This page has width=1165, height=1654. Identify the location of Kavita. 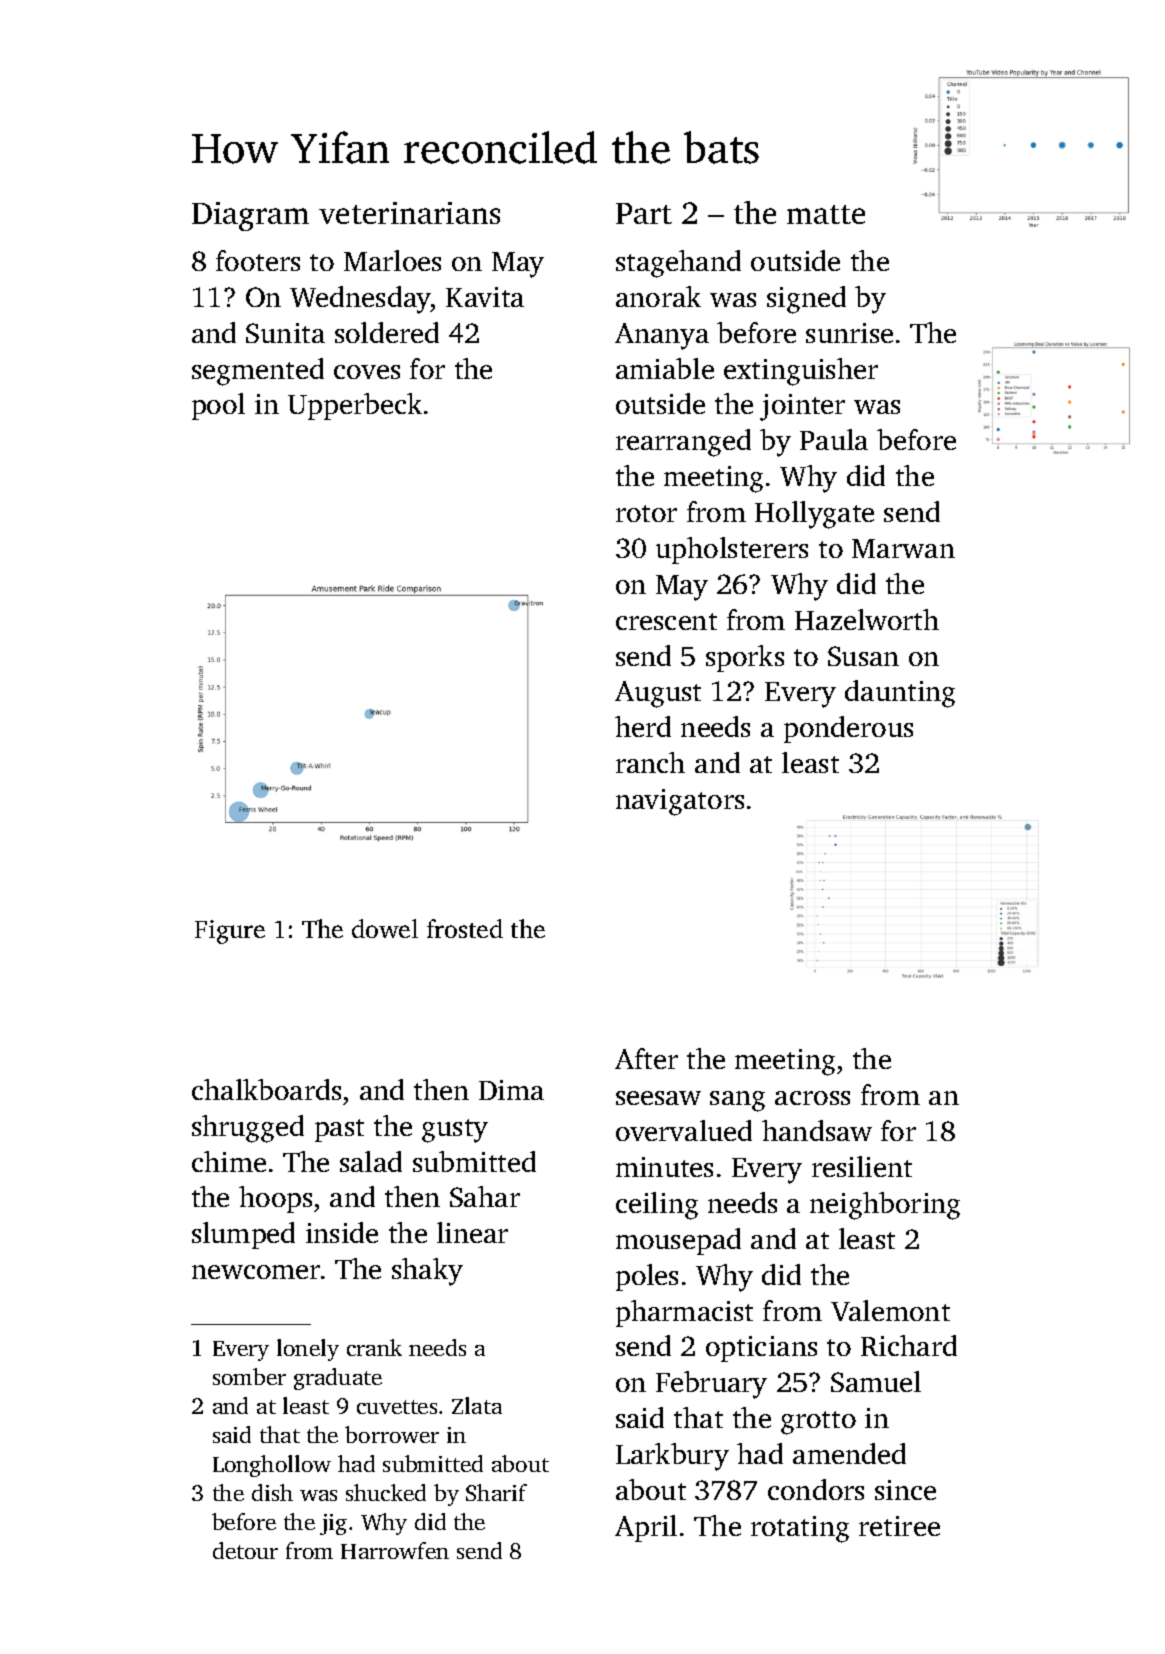
(485, 297).
